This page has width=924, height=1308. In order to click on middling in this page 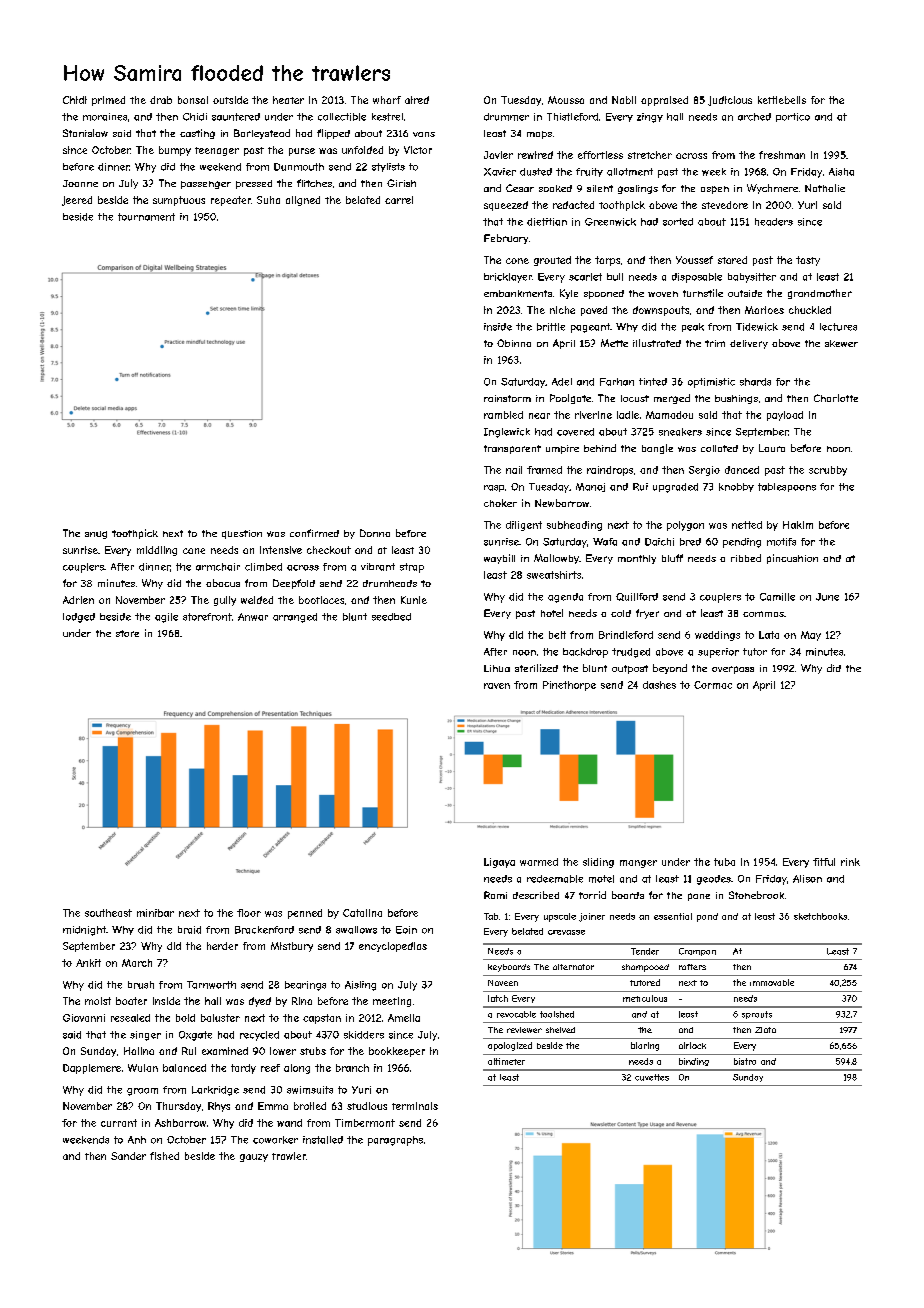, I will do `click(157, 551)`.
